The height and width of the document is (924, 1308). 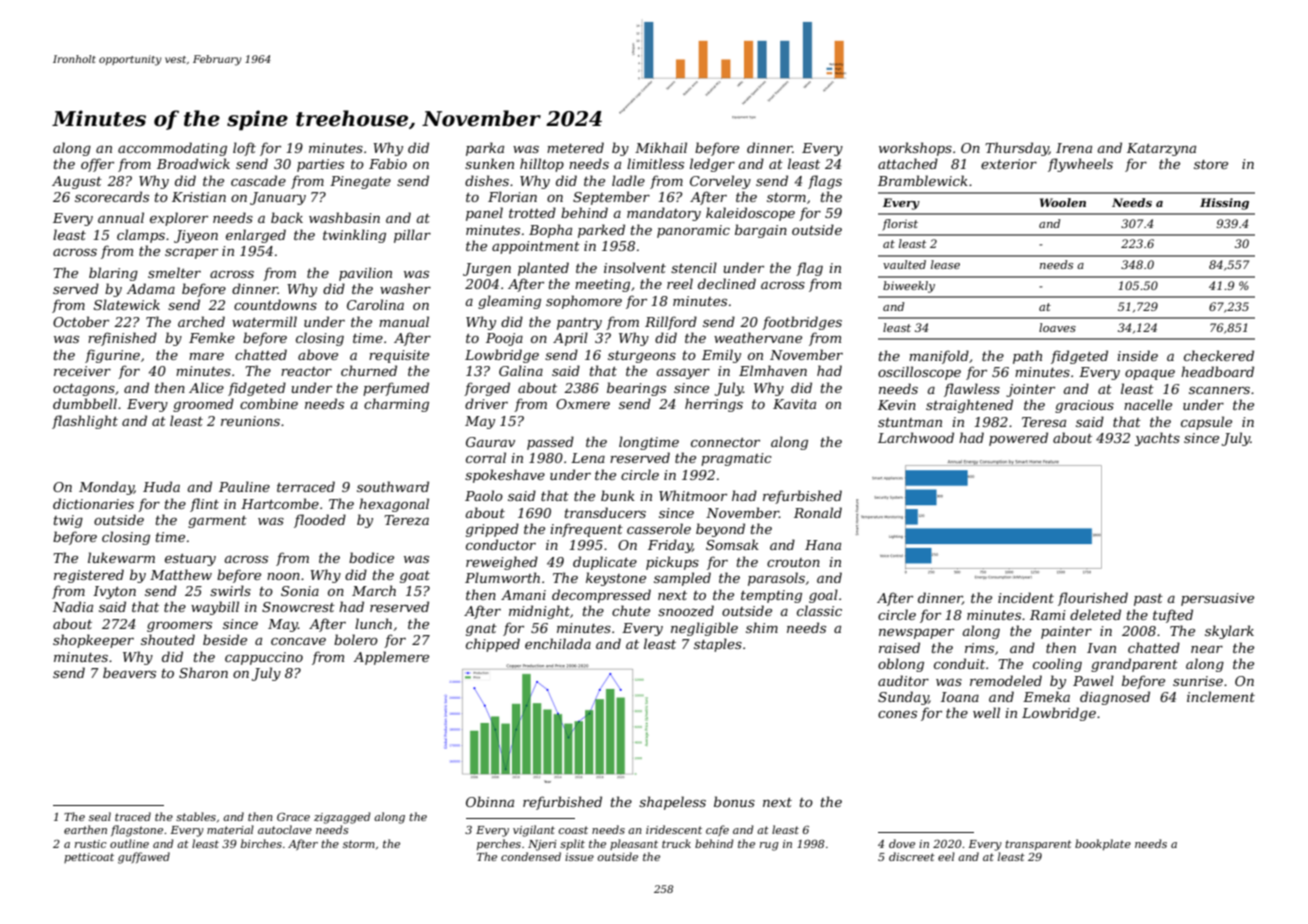 What do you see at coordinates (693, 495) in the document?
I see `Whitmoor` at bounding box center [693, 495].
